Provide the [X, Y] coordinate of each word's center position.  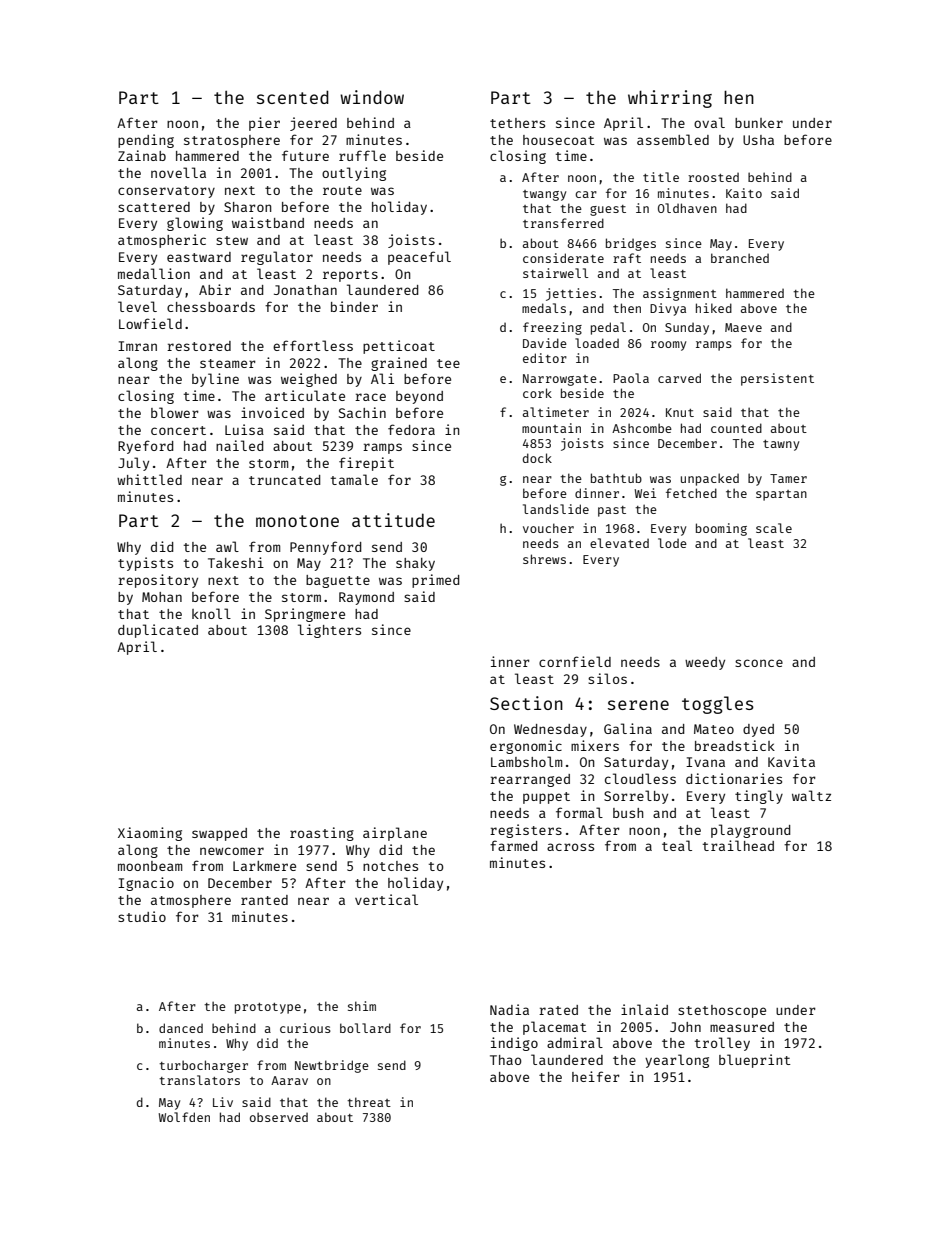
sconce [759, 663]
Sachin [362, 412]
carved [679, 378]
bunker [759, 123]
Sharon [247, 207]
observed [279, 1117]
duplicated [158, 631]
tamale [354, 479]
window [372, 97]
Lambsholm [526, 761]
